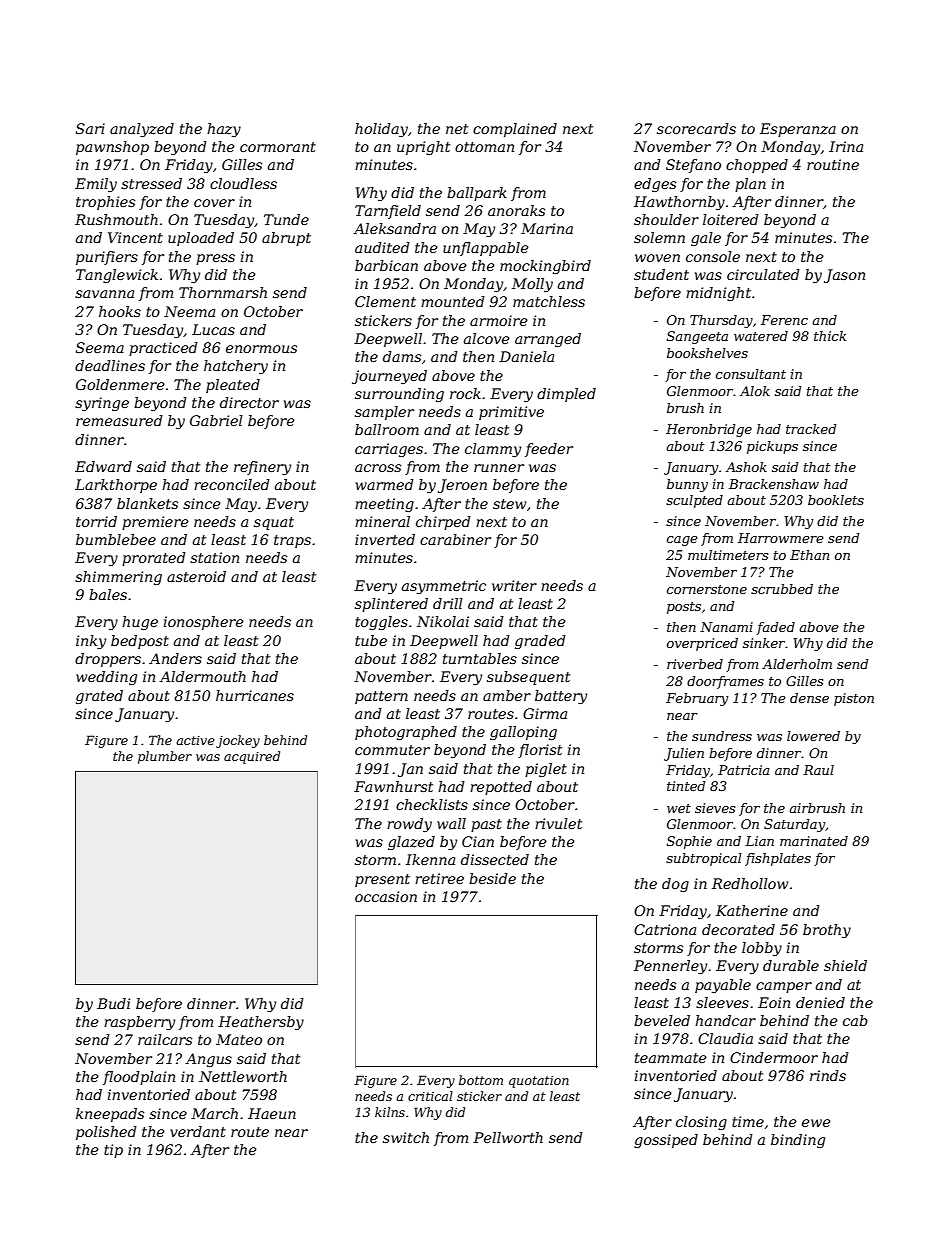 The height and width of the screenshot is (1233, 952). Describe the element at coordinates (116, 219) in the screenshot. I see `Rushmouth` at that location.
